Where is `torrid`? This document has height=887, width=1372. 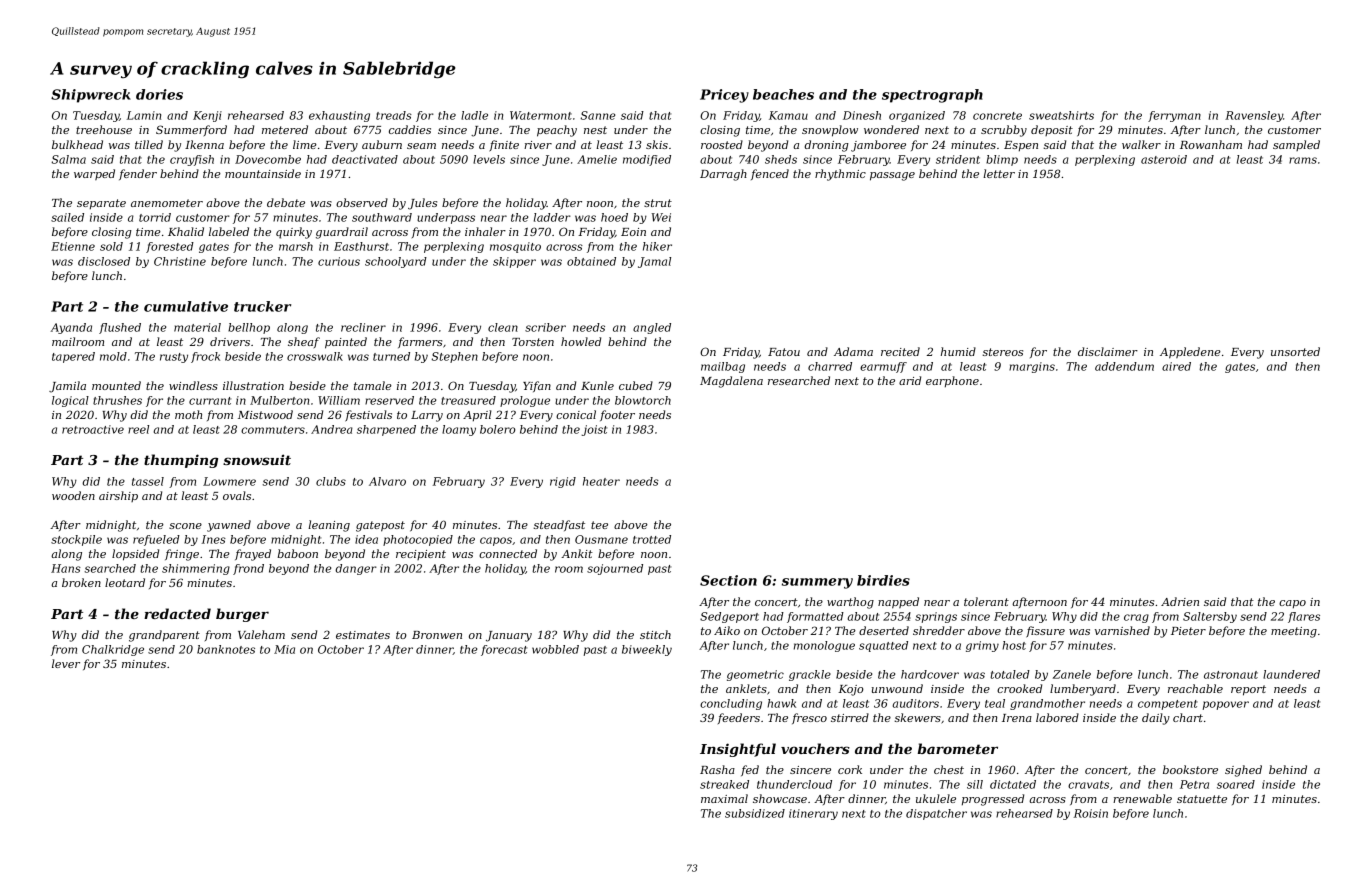 torrid is located at coordinates (155, 217).
